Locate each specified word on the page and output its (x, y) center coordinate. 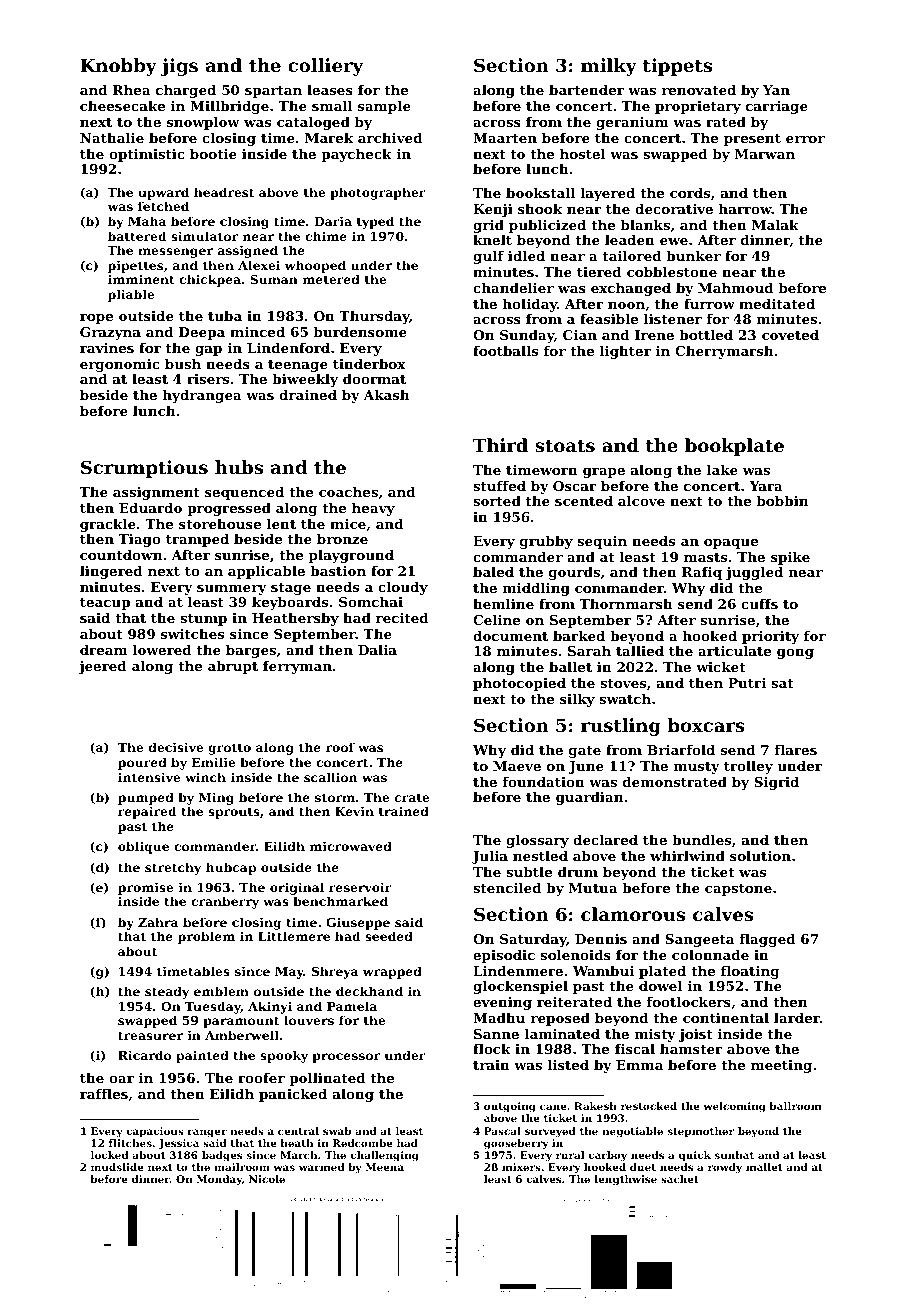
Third (500, 445)
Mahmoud (736, 287)
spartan (273, 92)
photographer (378, 193)
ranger (207, 1133)
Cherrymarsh (724, 352)
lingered (111, 572)
